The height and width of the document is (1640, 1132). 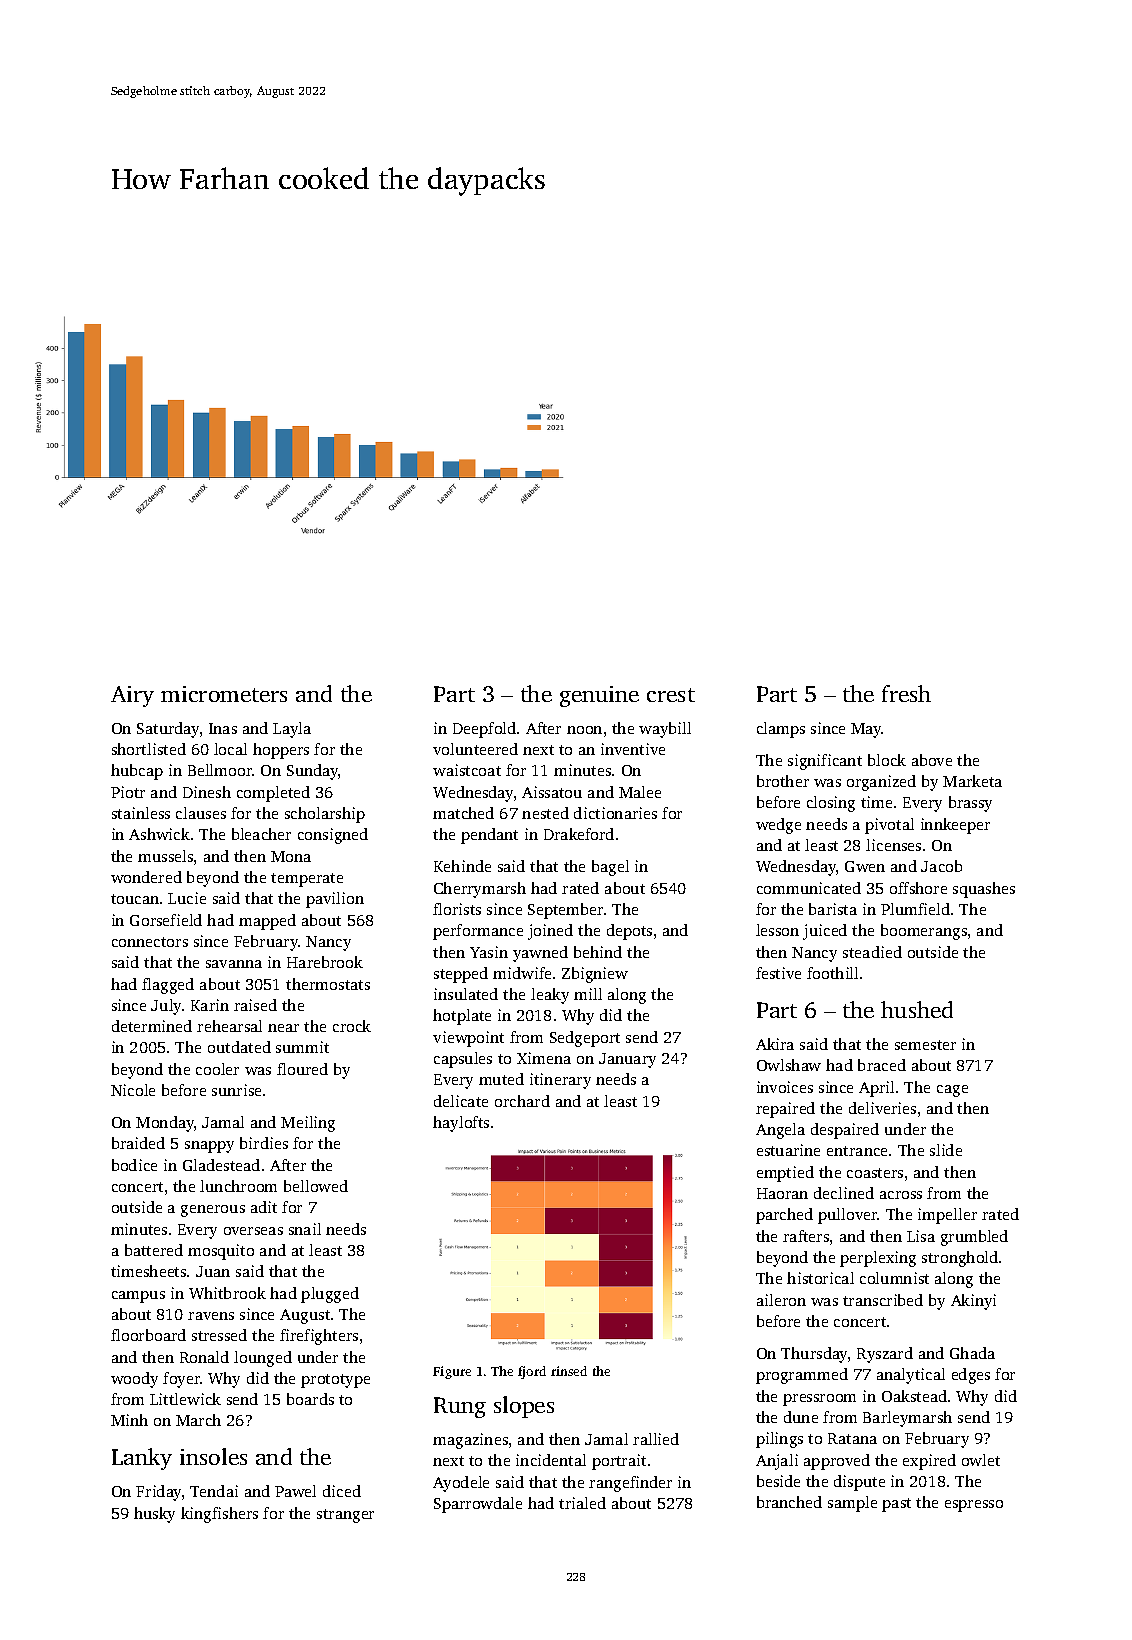 I want to click on Deepfold, so click(x=484, y=730).
